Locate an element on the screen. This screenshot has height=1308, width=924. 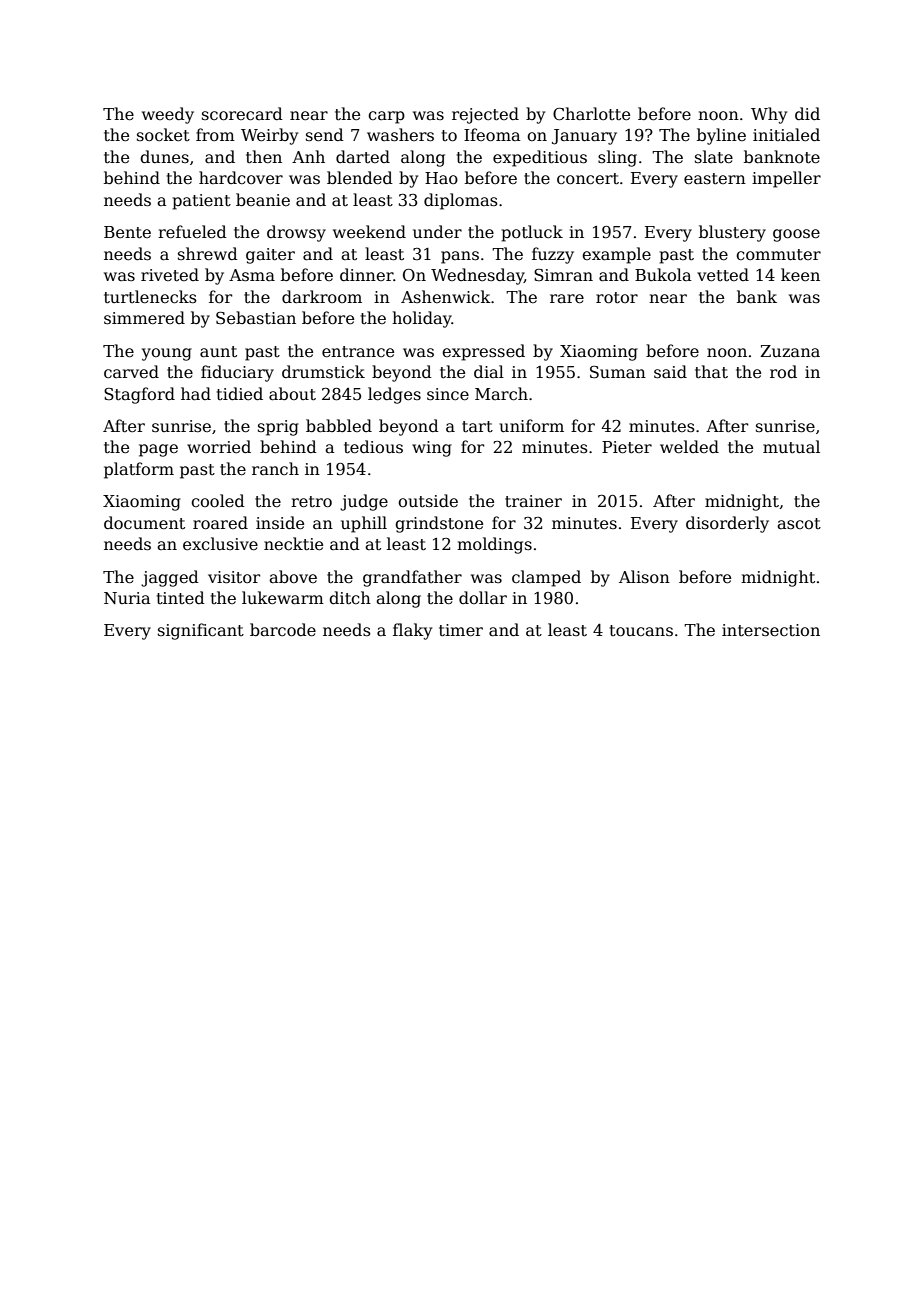
trainer is located at coordinates (533, 501).
